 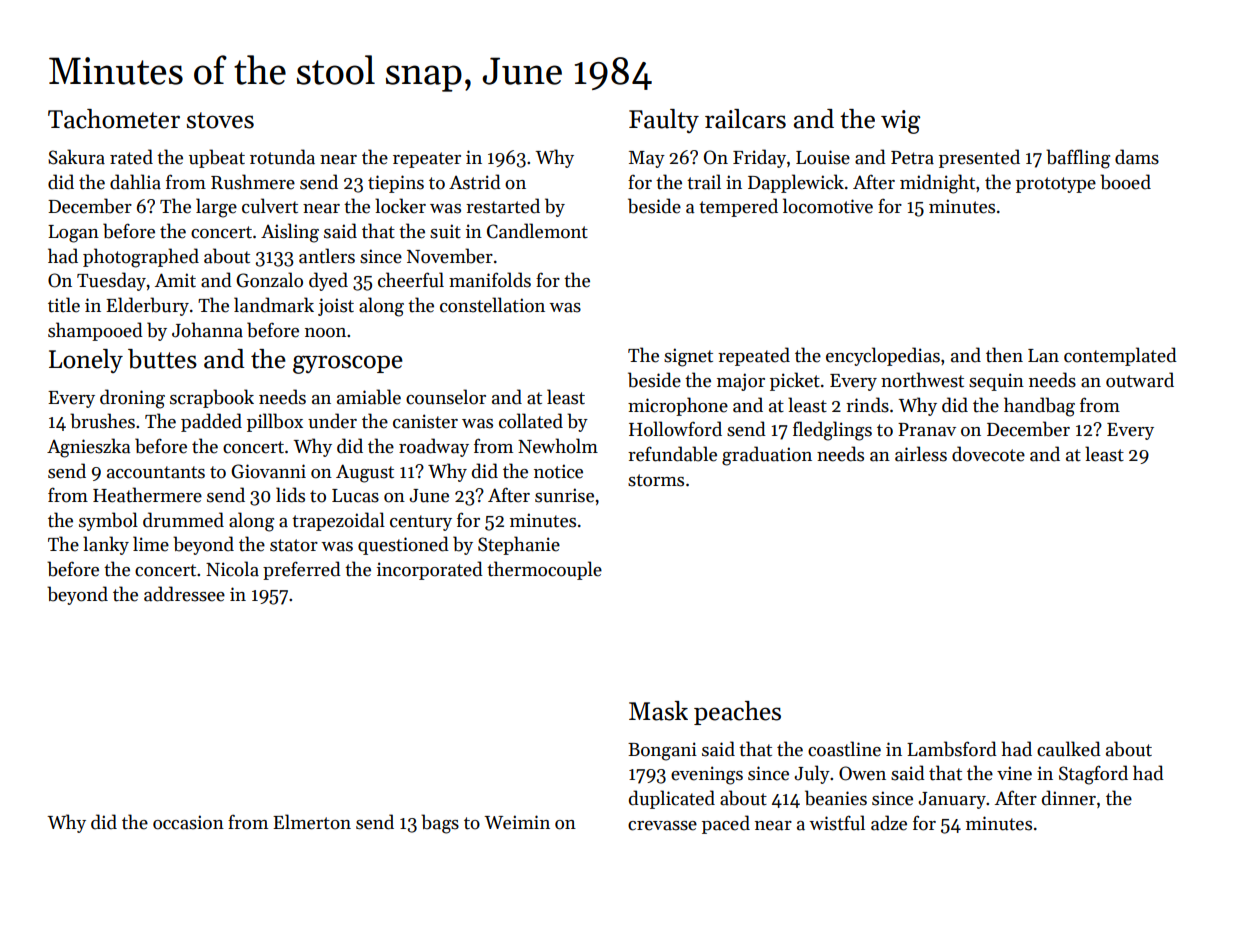 What do you see at coordinates (188, 822) in the page?
I see `occasion` at bounding box center [188, 822].
